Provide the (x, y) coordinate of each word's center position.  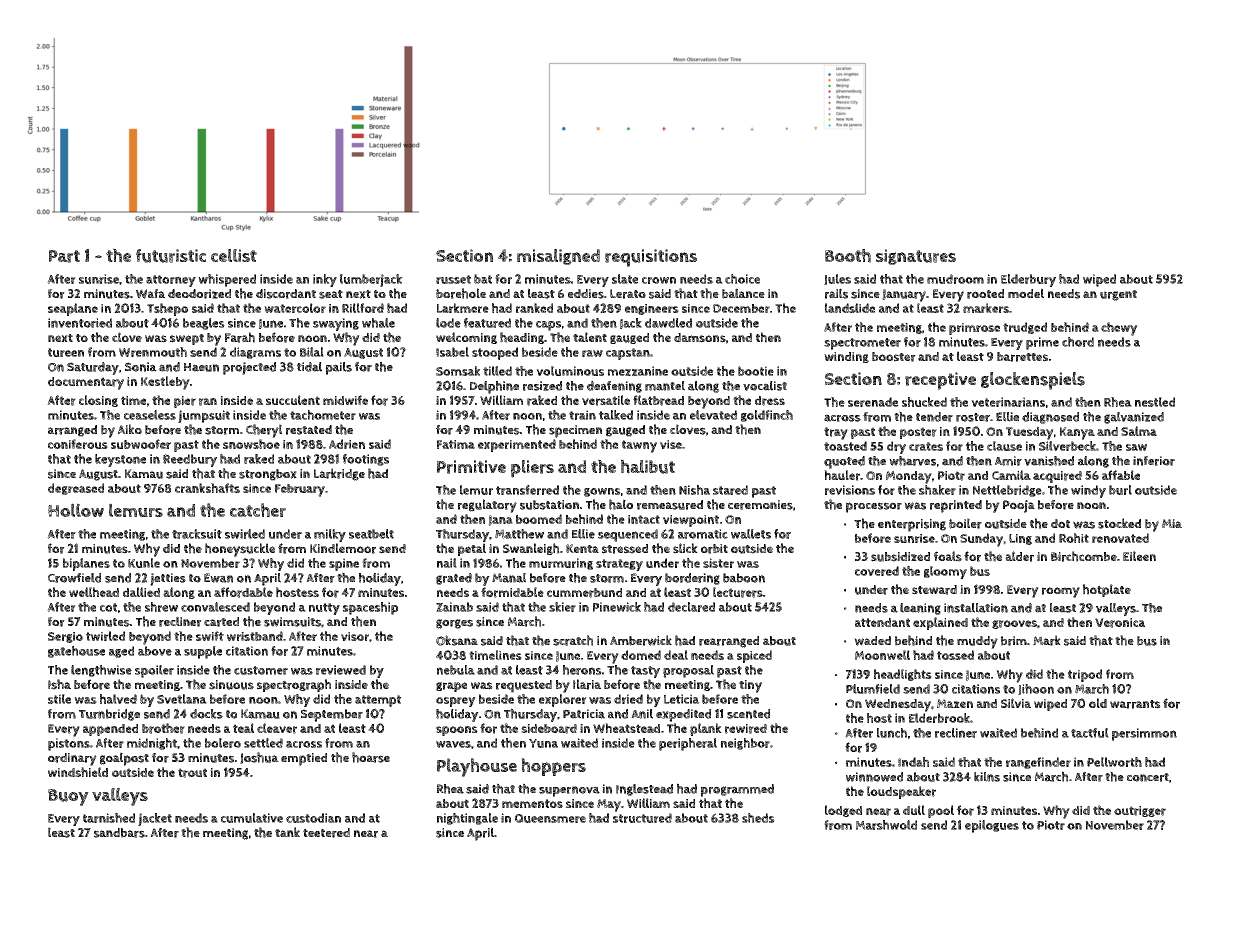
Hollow (76, 510)
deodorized (199, 294)
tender (934, 417)
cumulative (252, 818)
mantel (665, 386)
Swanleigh (531, 549)
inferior (1154, 461)
